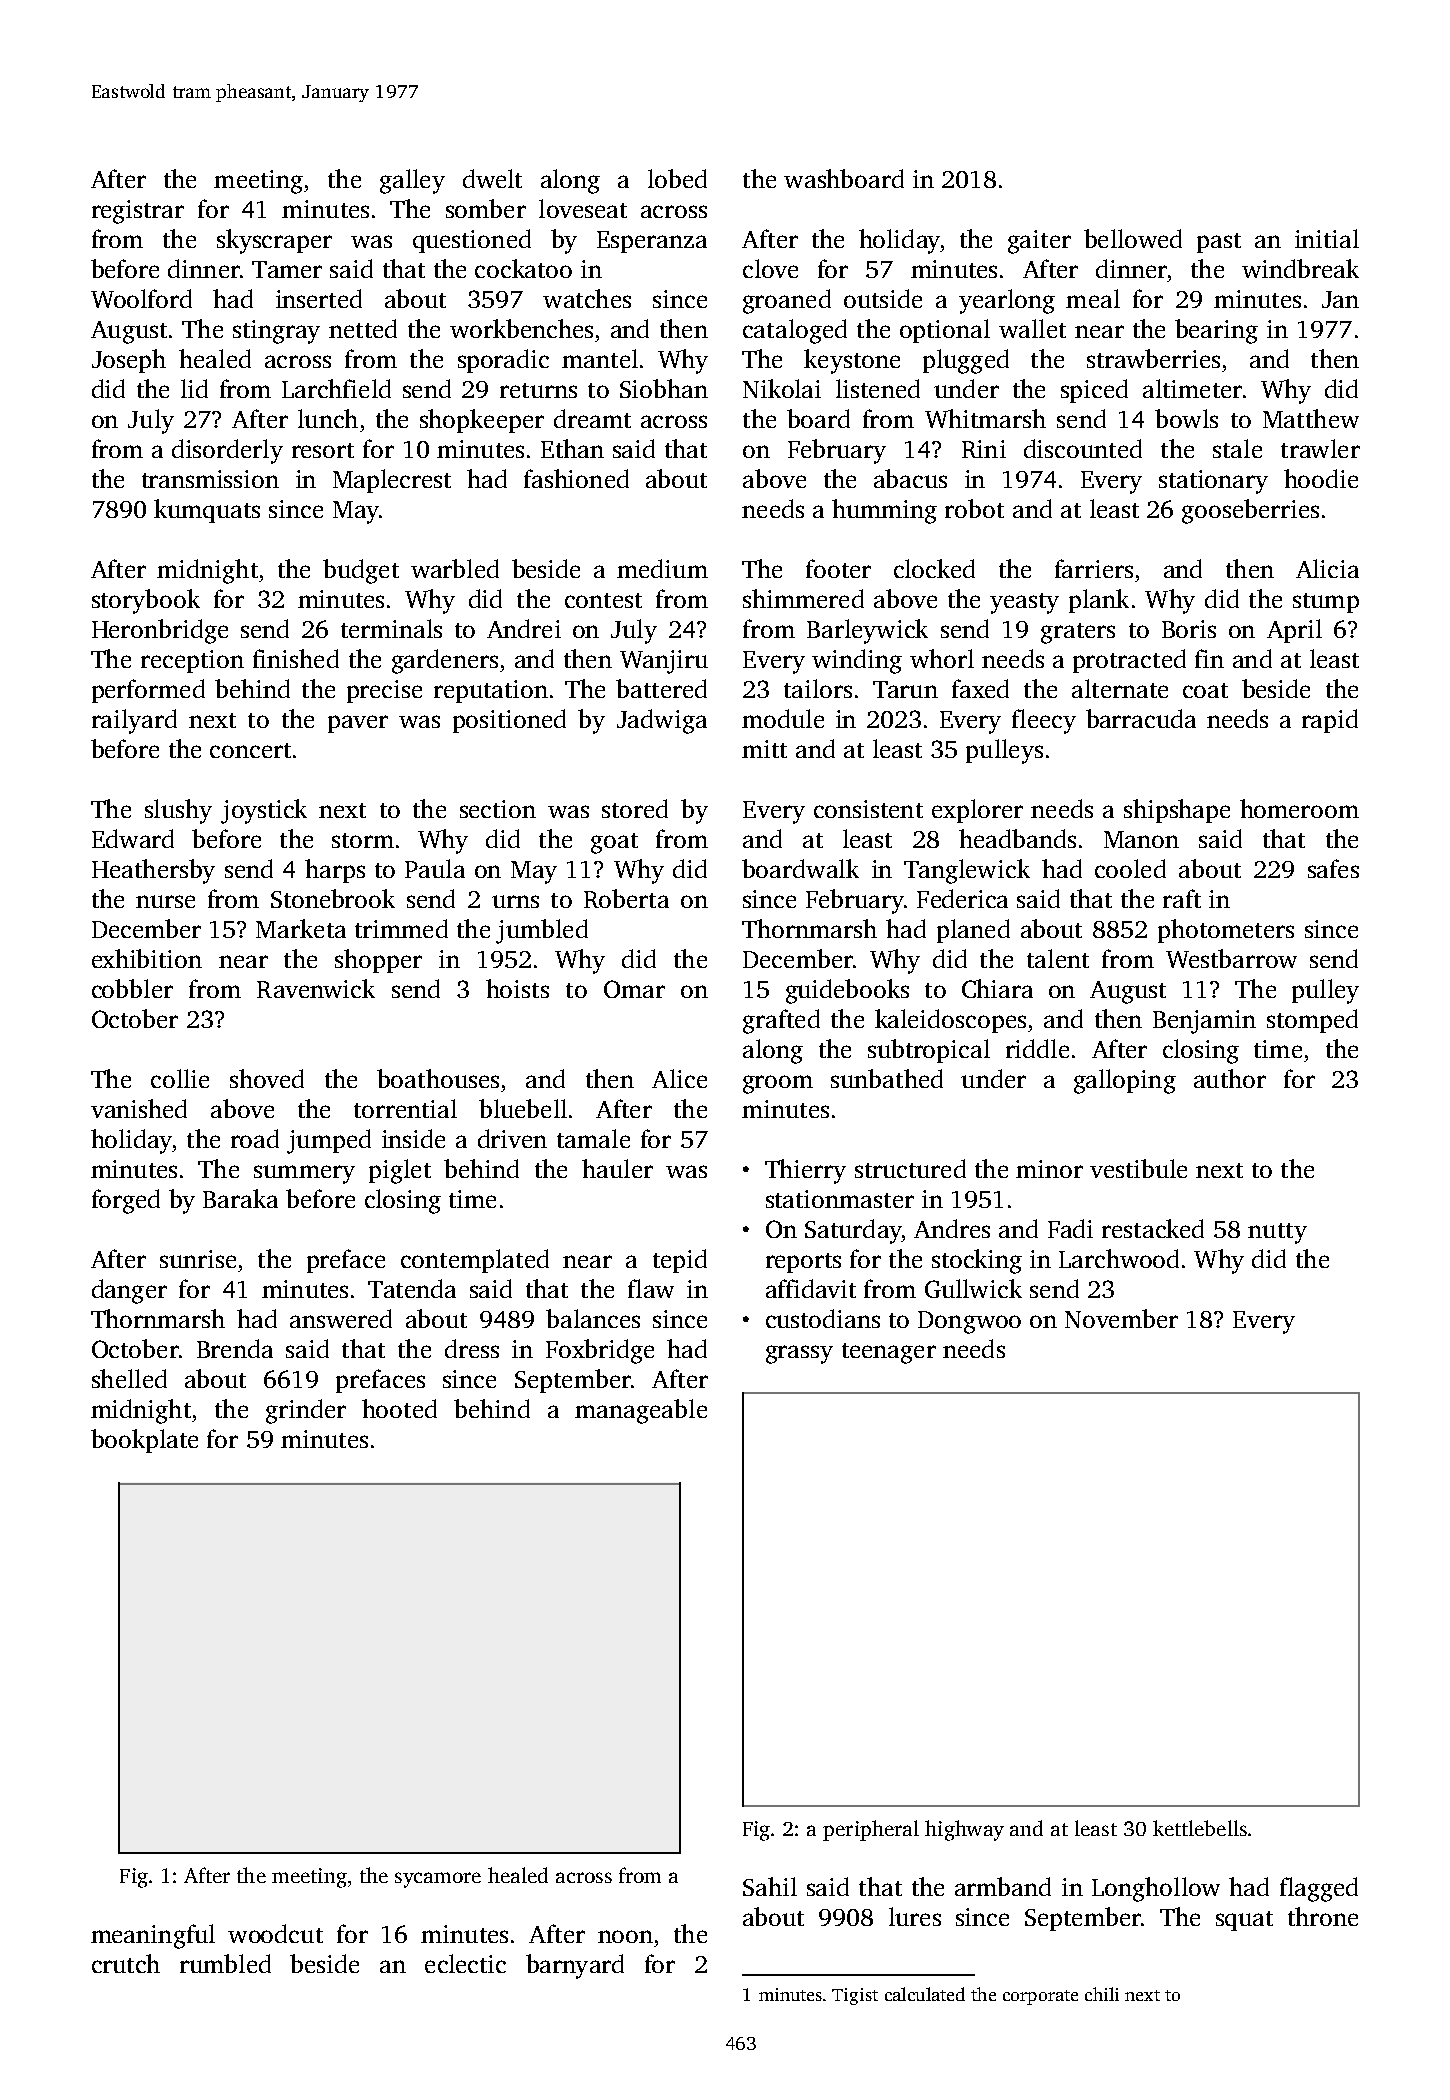  I want to click on inserted, so click(319, 298).
